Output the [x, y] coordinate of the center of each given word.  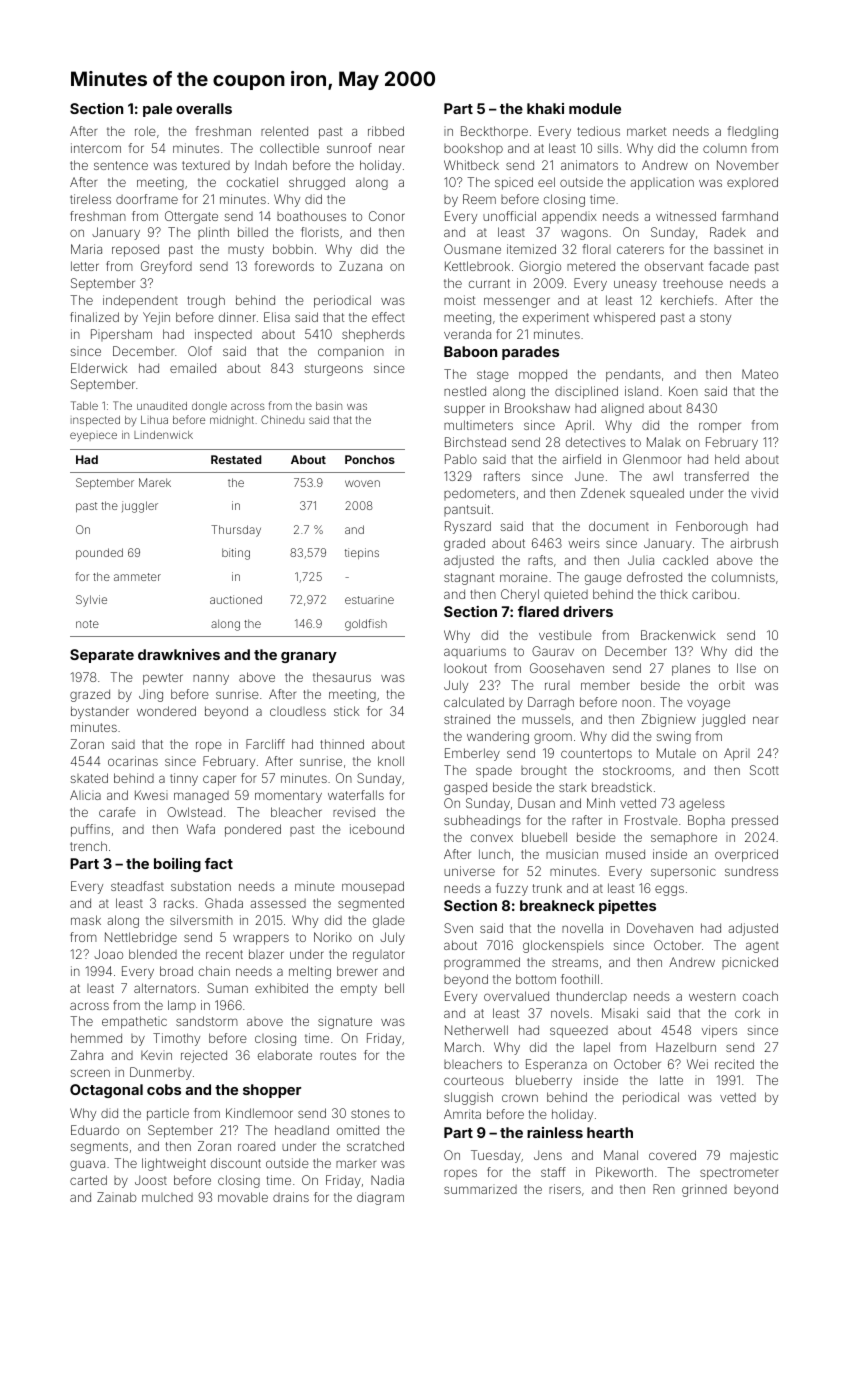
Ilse [746, 668]
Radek [728, 232]
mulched [167, 1197]
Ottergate [191, 217]
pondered [253, 830]
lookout [465, 668]
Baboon [470, 351]
